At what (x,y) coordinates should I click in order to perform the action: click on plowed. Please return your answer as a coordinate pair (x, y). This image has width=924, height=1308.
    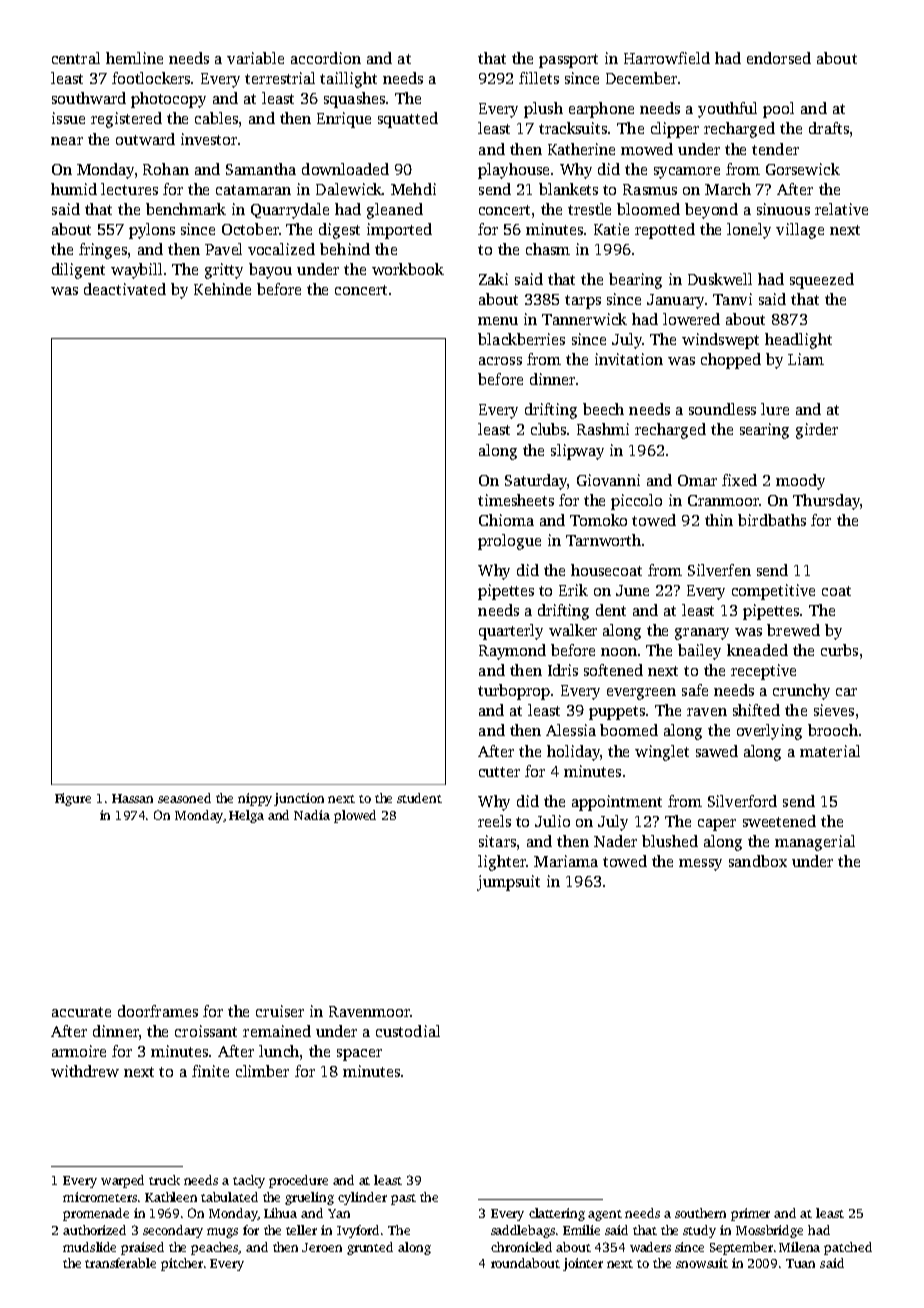
    Looking at the image, I should click on (355, 816).
